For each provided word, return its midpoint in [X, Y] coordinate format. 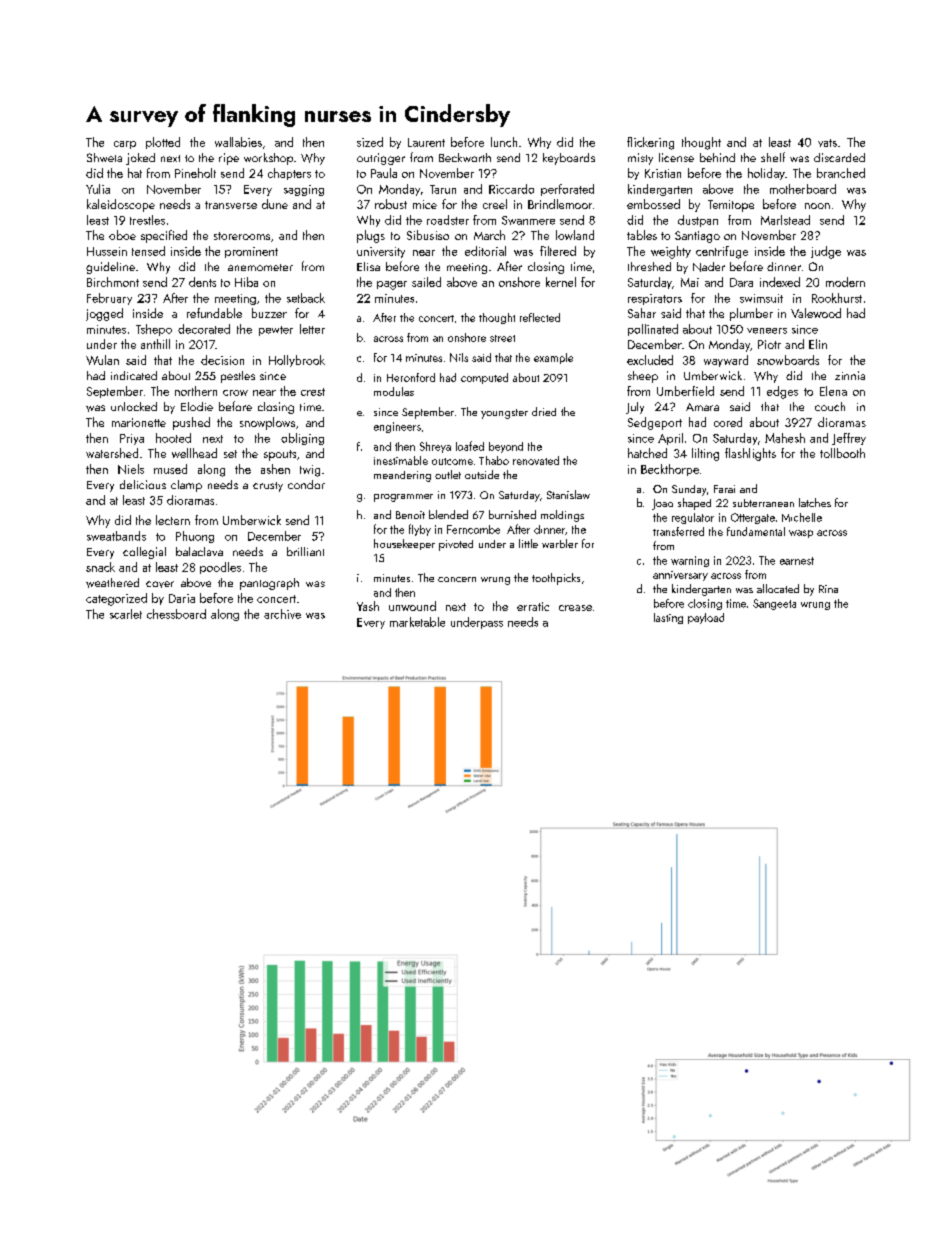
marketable [417, 622]
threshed [649, 266]
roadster [448, 220]
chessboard [176, 614]
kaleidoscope [121, 205]
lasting [668, 618]
